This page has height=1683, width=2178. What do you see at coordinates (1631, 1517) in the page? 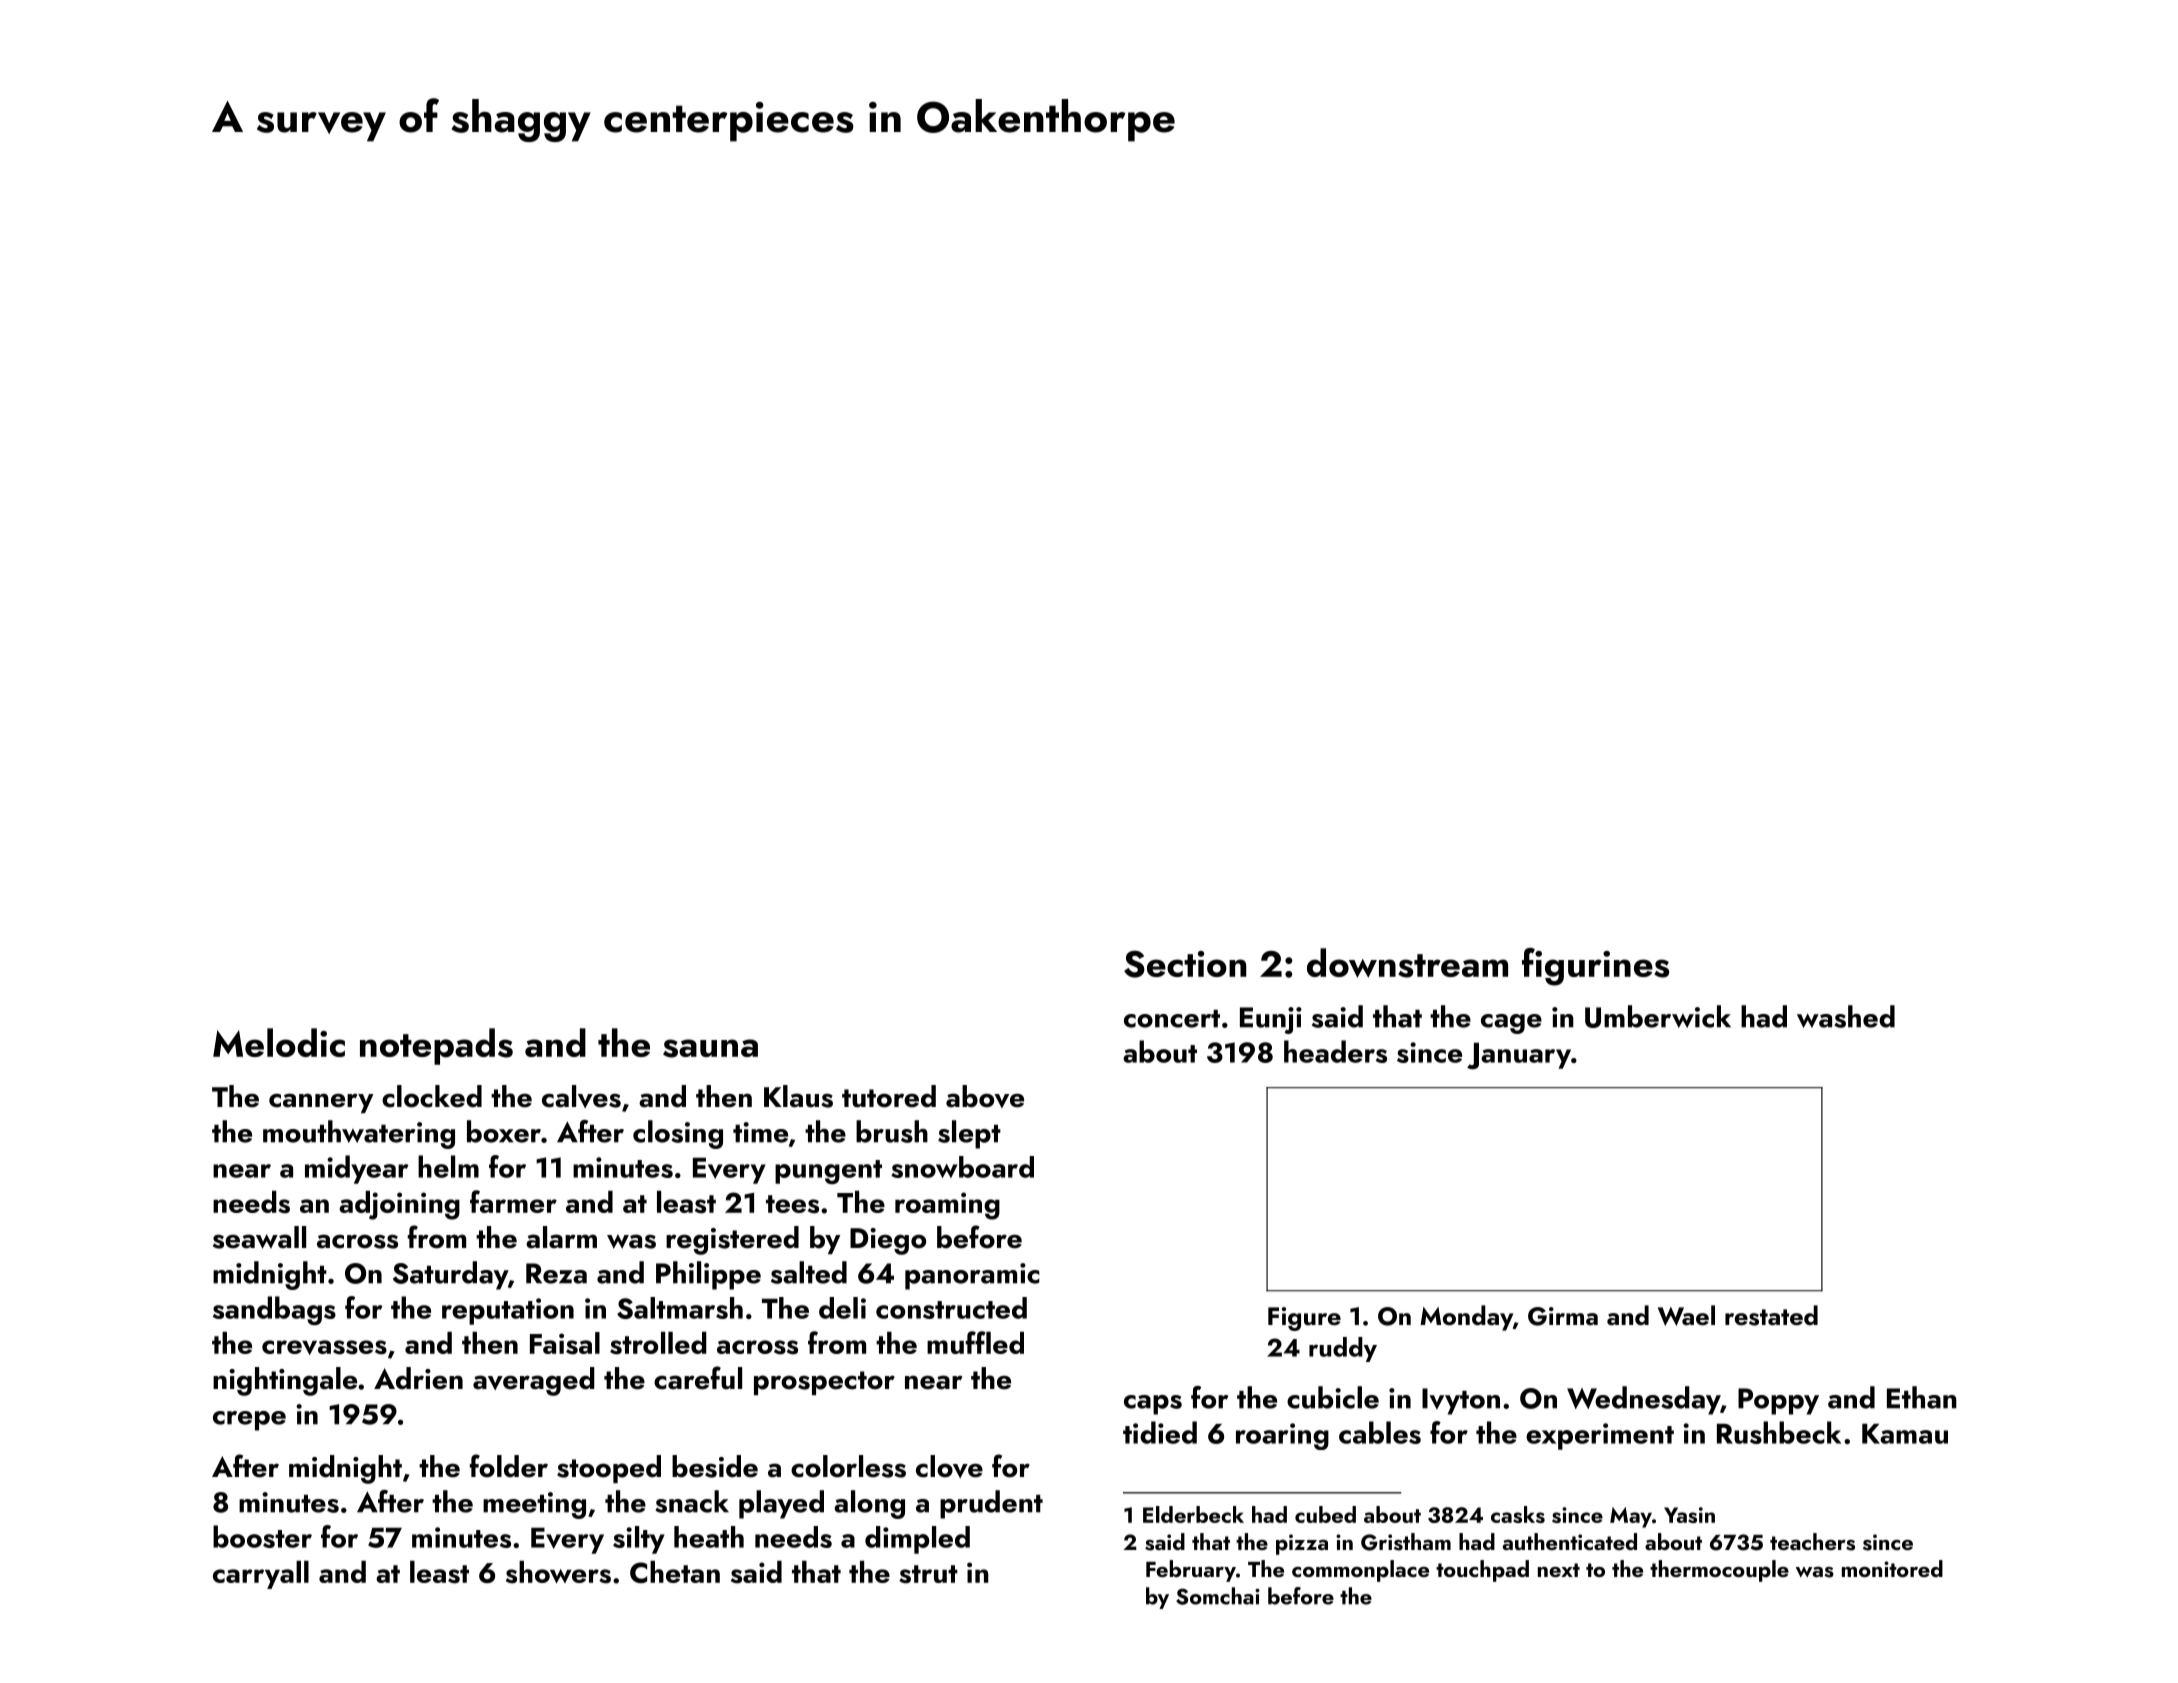
I see `May` at bounding box center [1631, 1517].
